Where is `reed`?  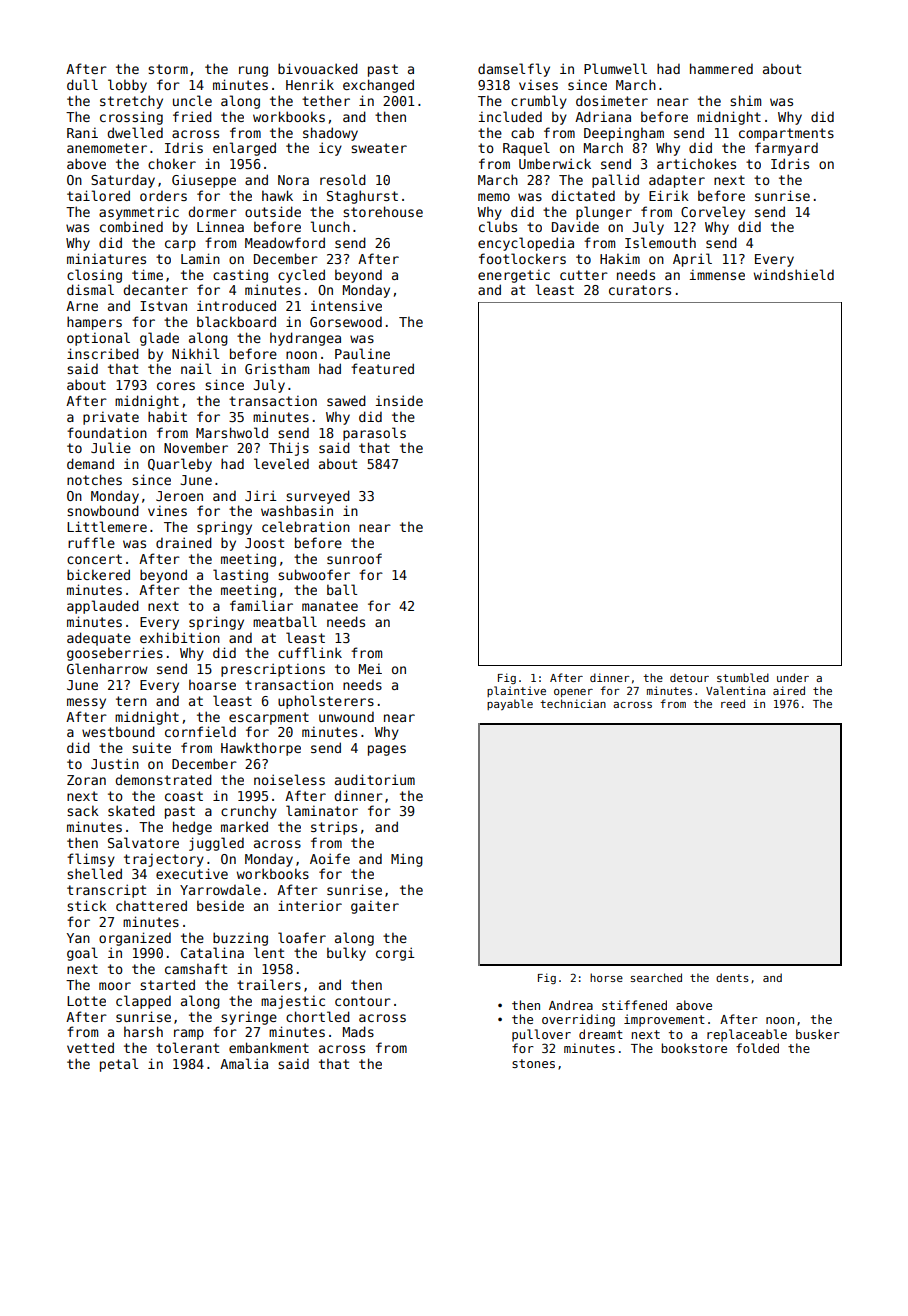
reed is located at coordinates (733, 703).
